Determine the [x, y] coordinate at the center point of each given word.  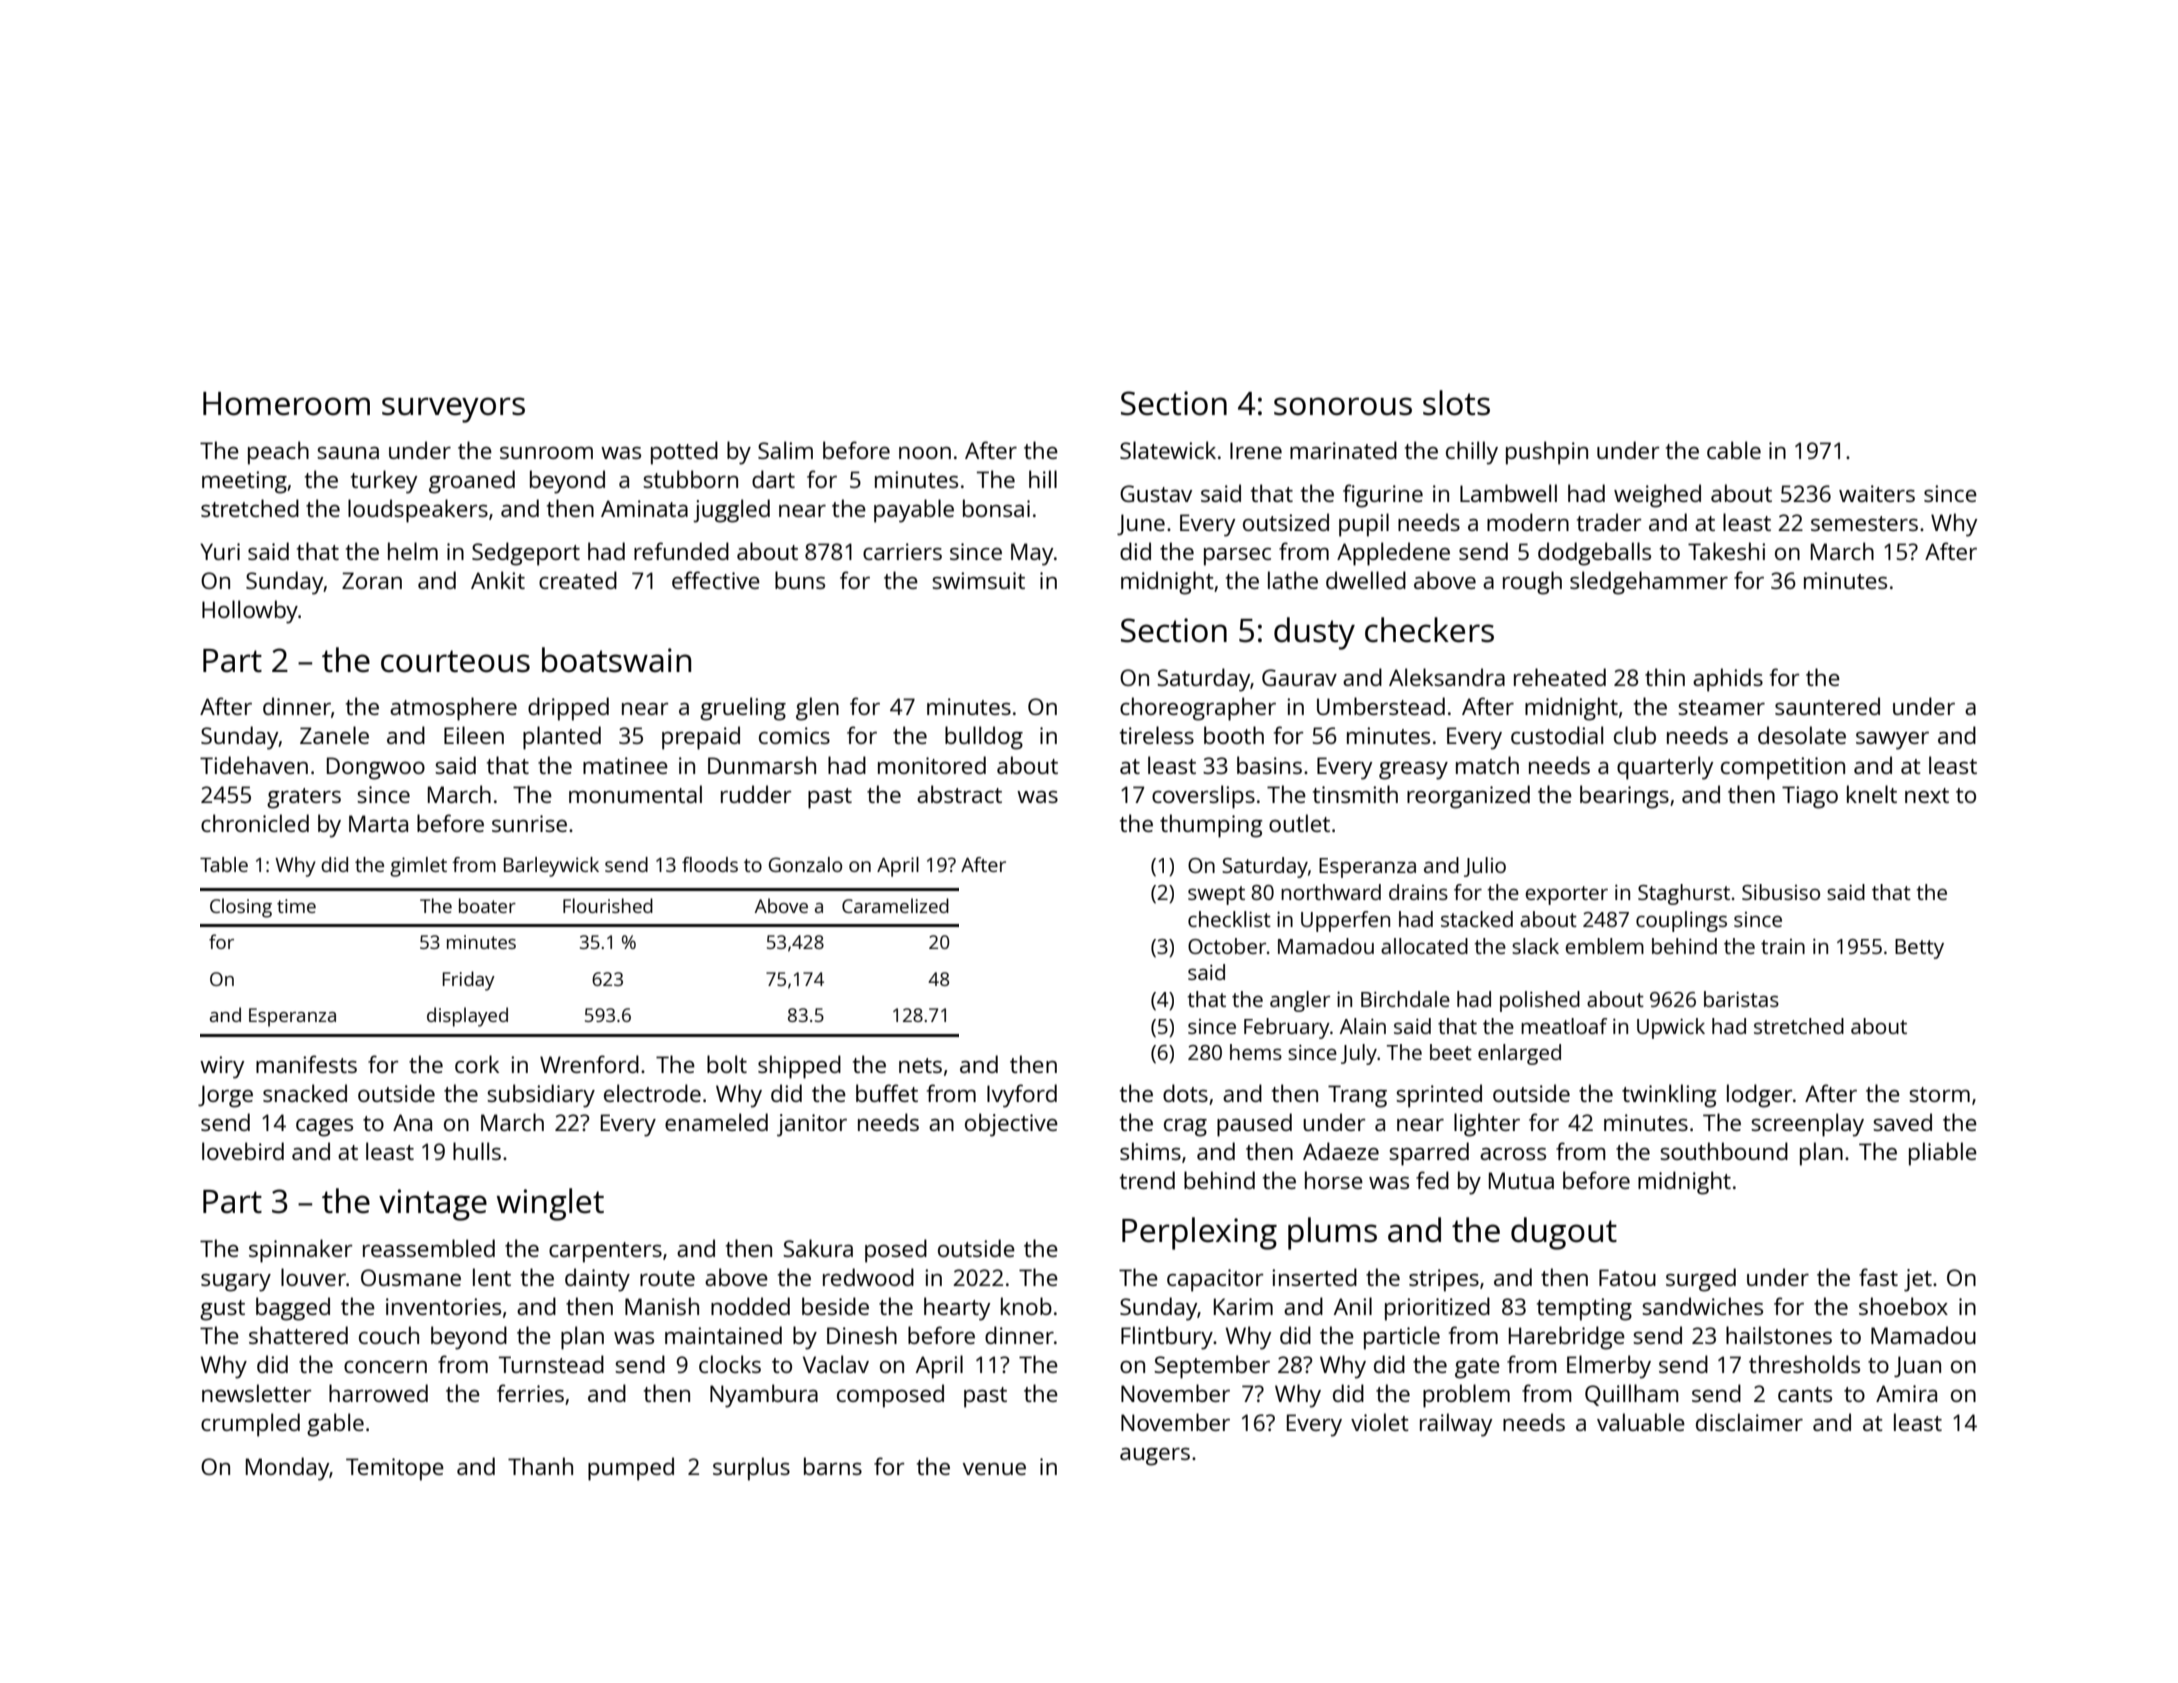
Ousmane [411, 1277]
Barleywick [551, 867]
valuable [1641, 1422]
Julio [1485, 867]
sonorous [1343, 406]
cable [1734, 450]
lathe [1293, 580]
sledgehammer [1649, 583]
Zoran [372, 580]
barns [833, 1466]
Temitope [395, 1469]
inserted [1314, 1277]
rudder [756, 794]
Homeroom [286, 404]
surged [1701, 1280]
